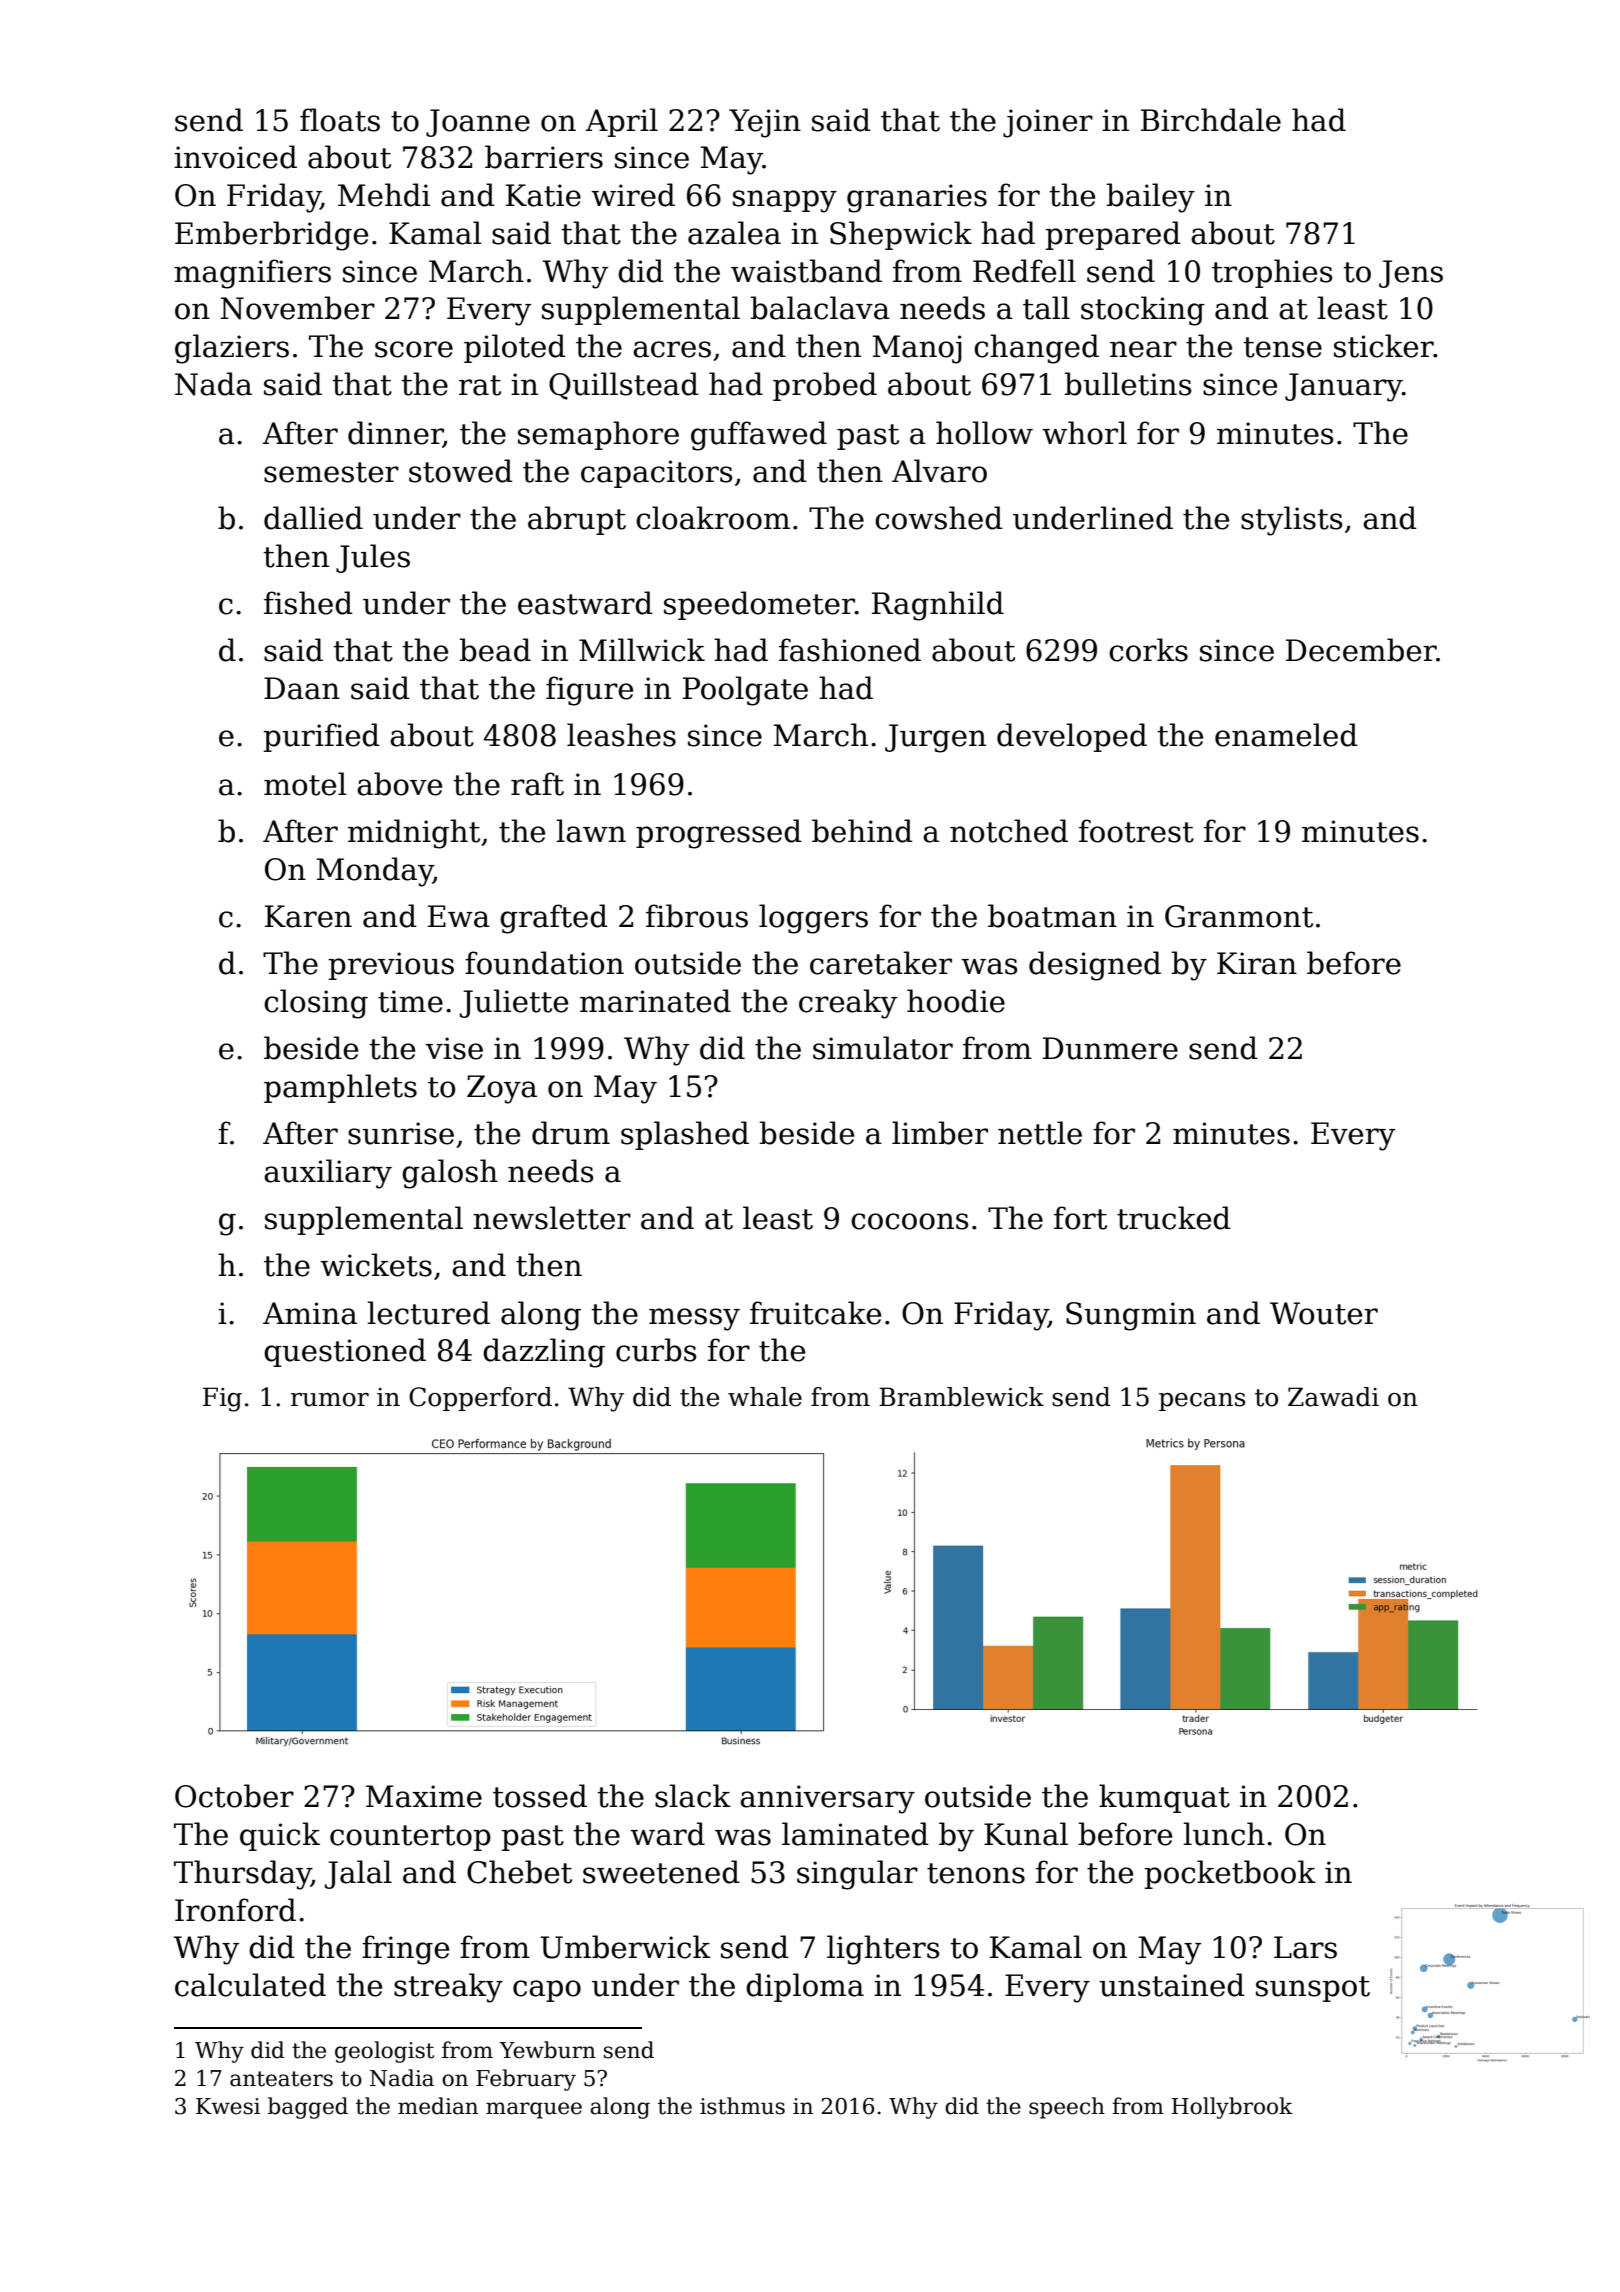 Image resolution: width=1620 pixels, height=2292 pixels. Describe the element at coordinates (625, 1947) in the screenshot. I see `Umberwick` at that location.
